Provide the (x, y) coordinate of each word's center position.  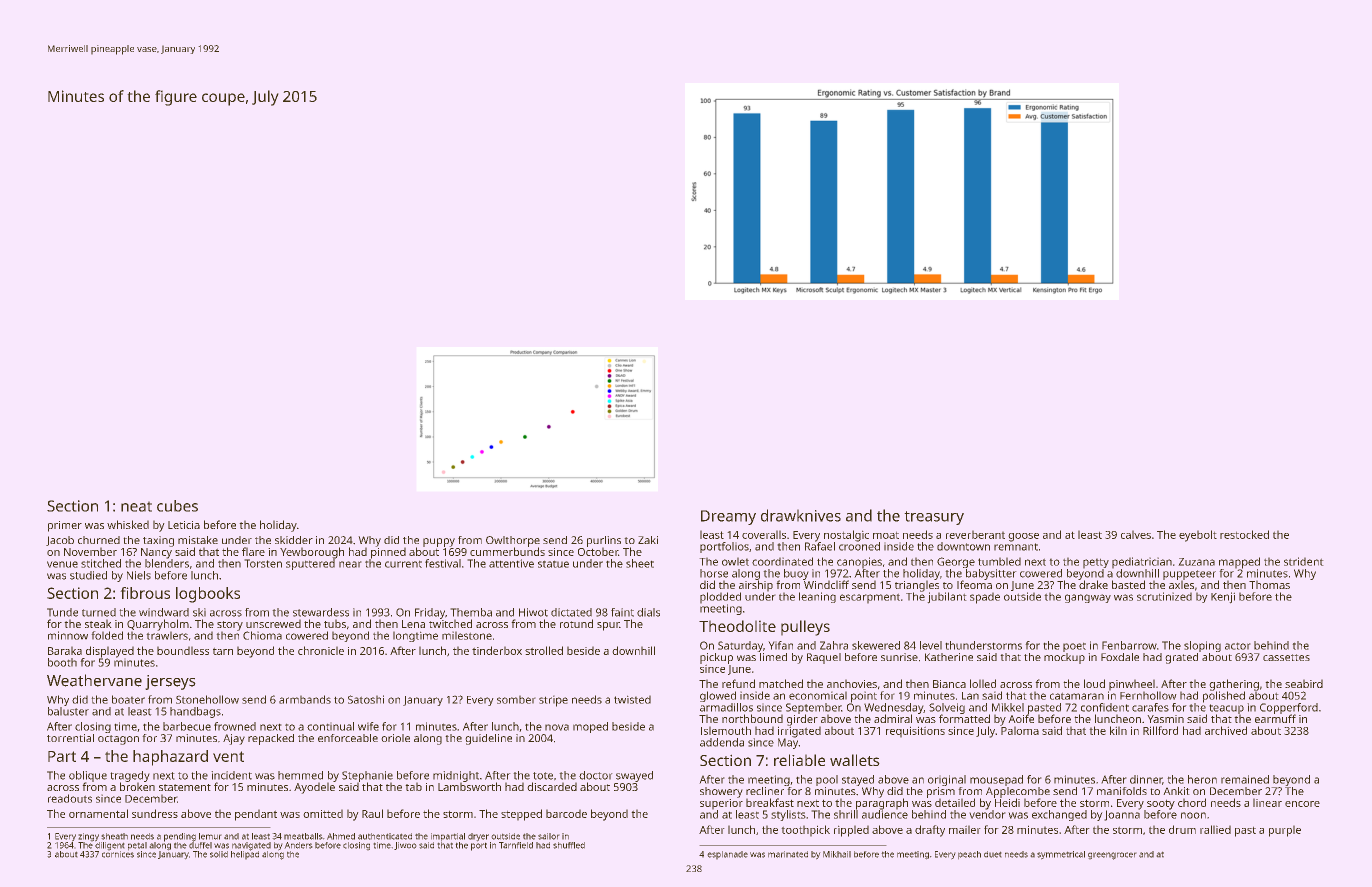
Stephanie (367, 776)
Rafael (820, 546)
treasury (934, 518)
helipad (245, 855)
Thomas (1269, 584)
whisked (128, 524)
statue (553, 564)
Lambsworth (469, 786)
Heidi (1007, 802)
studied (88, 575)
